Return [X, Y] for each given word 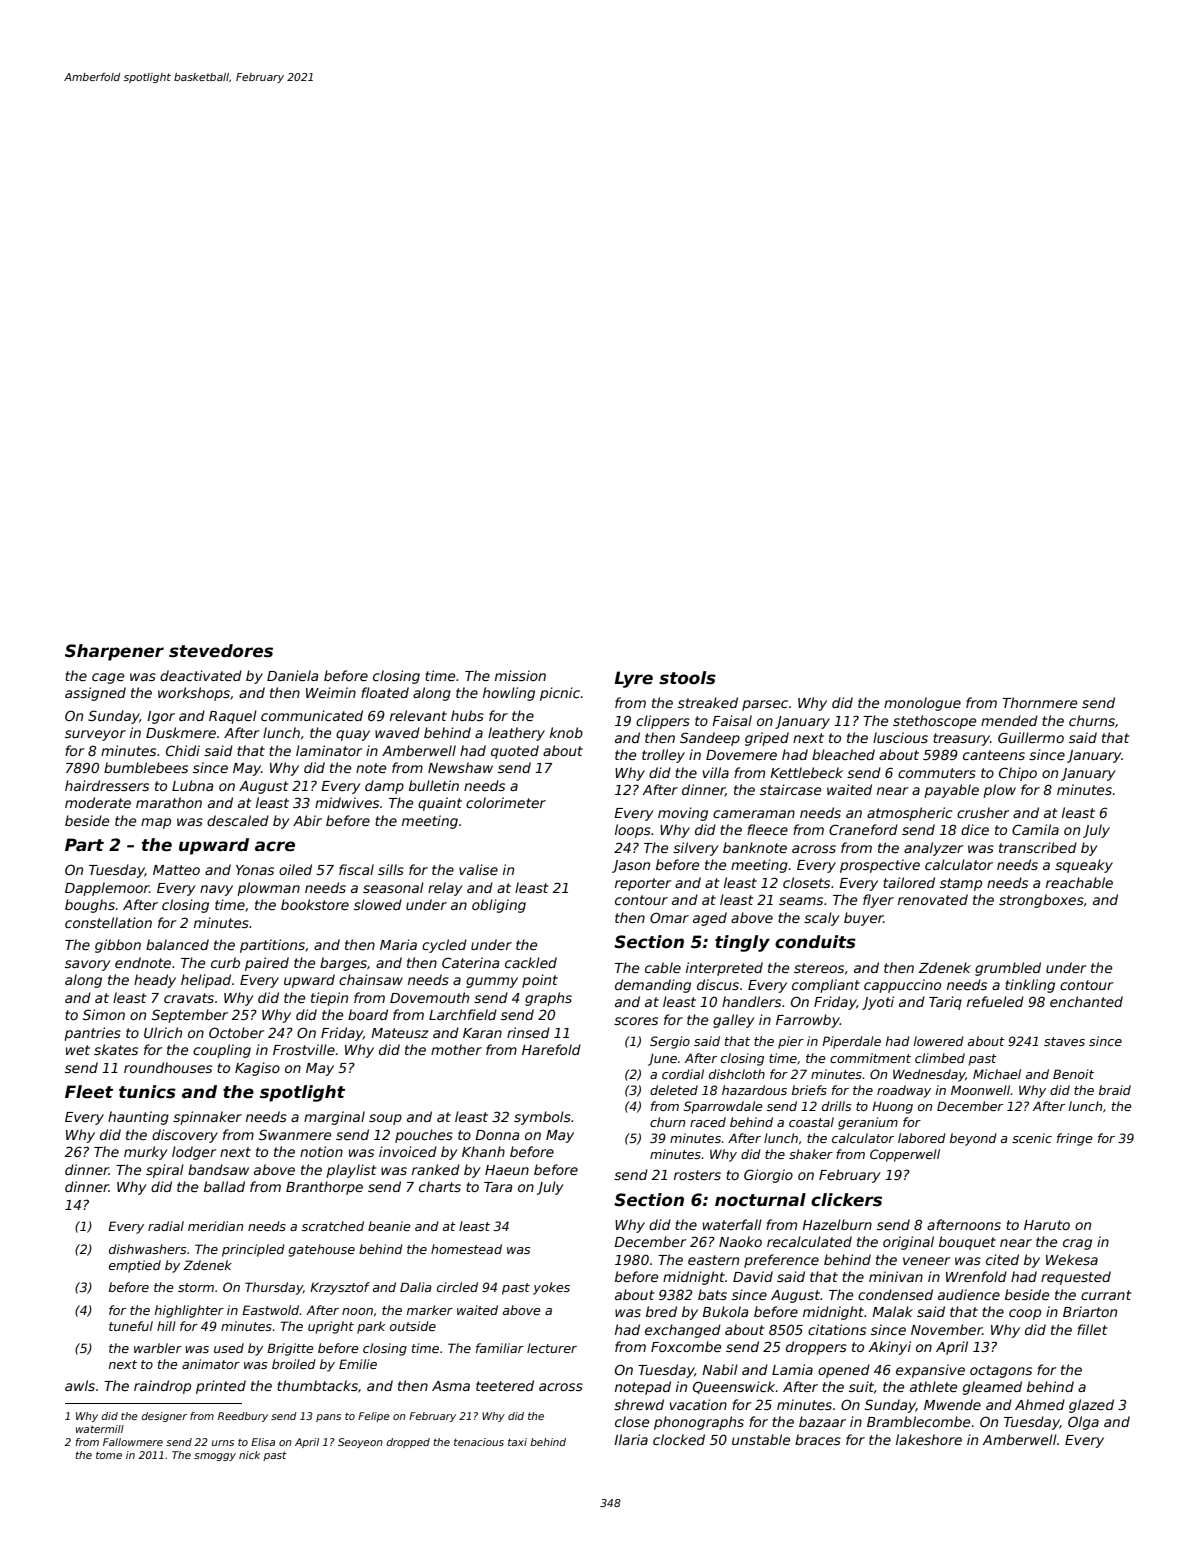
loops [633, 831]
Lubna [192, 785]
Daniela [292, 675]
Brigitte [290, 1349]
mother [456, 1049]
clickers [846, 1200]
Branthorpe [324, 1188]
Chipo [1018, 774]
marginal [334, 1118]
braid [1115, 1090]
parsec [765, 705]
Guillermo [1031, 737]
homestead [466, 1249]
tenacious [479, 1442]
